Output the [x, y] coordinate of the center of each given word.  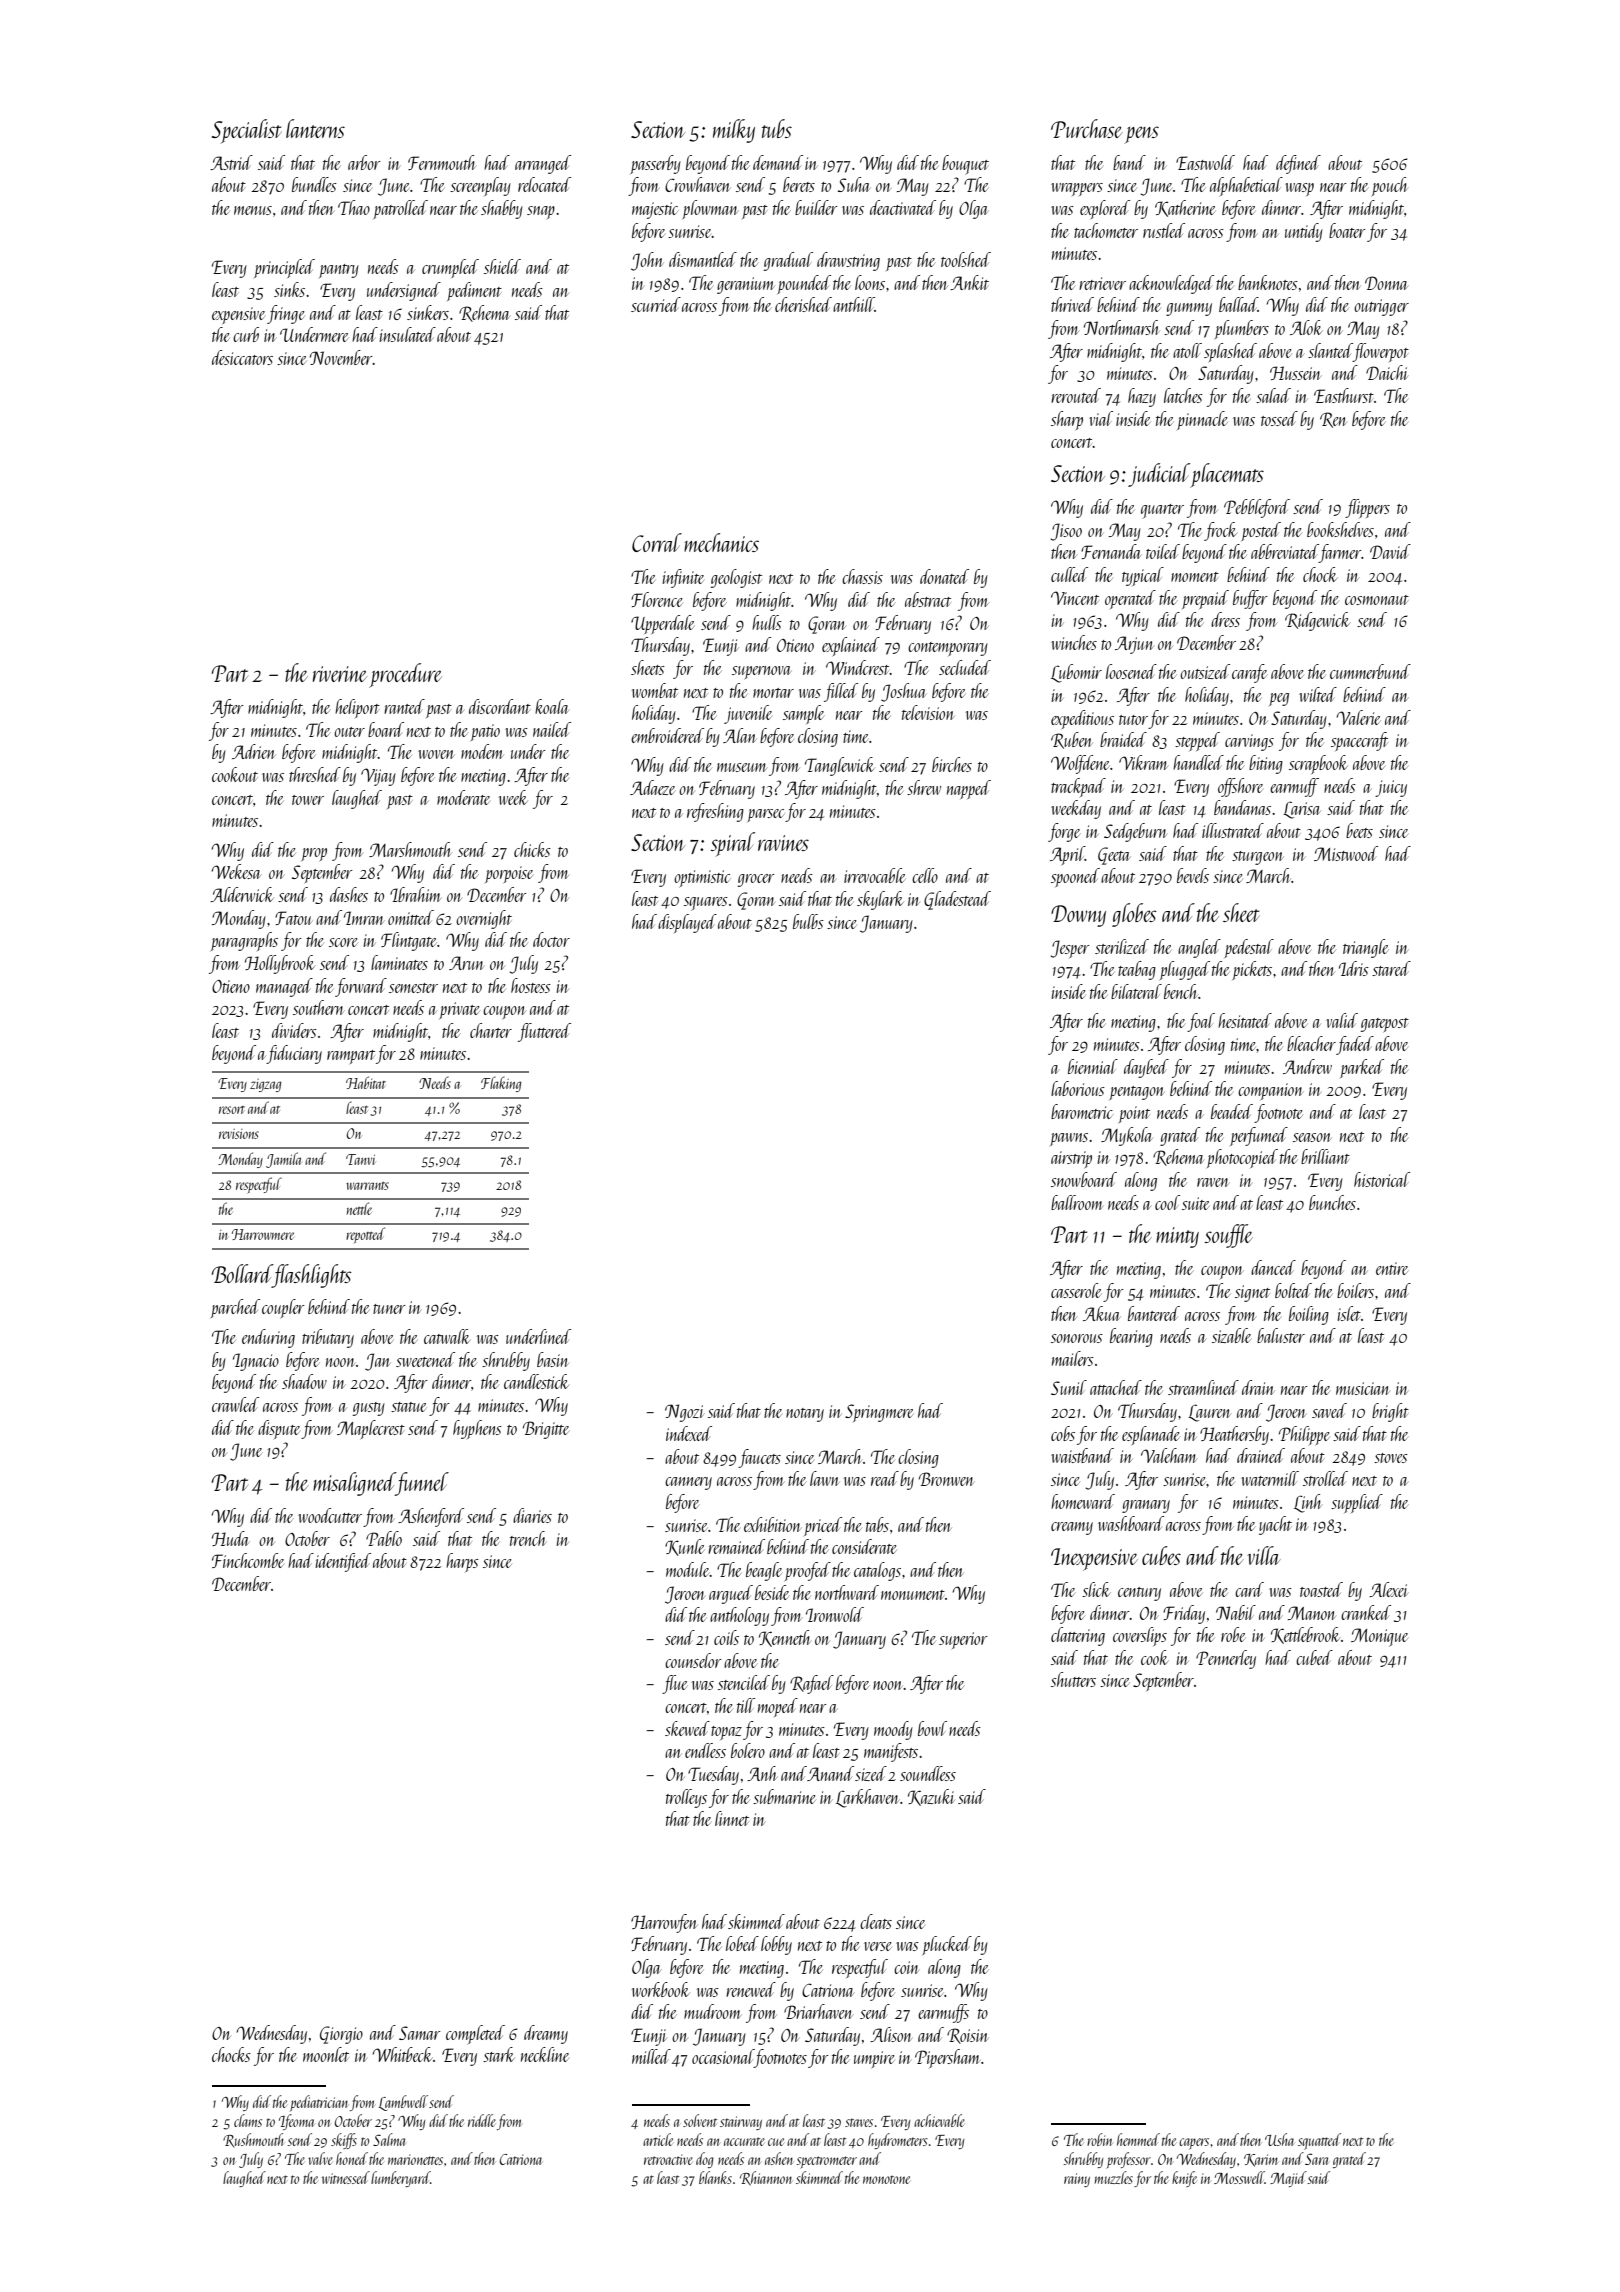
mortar [773, 693]
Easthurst [1344, 395]
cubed [1314, 1657]
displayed [687, 923]
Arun [466, 963]
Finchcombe [248, 1560]
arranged [543, 164]
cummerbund [1370, 671]
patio [485, 732]
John [647, 261]
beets [1359, 830]
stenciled [744, 1682]
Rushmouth [253, 2140]
